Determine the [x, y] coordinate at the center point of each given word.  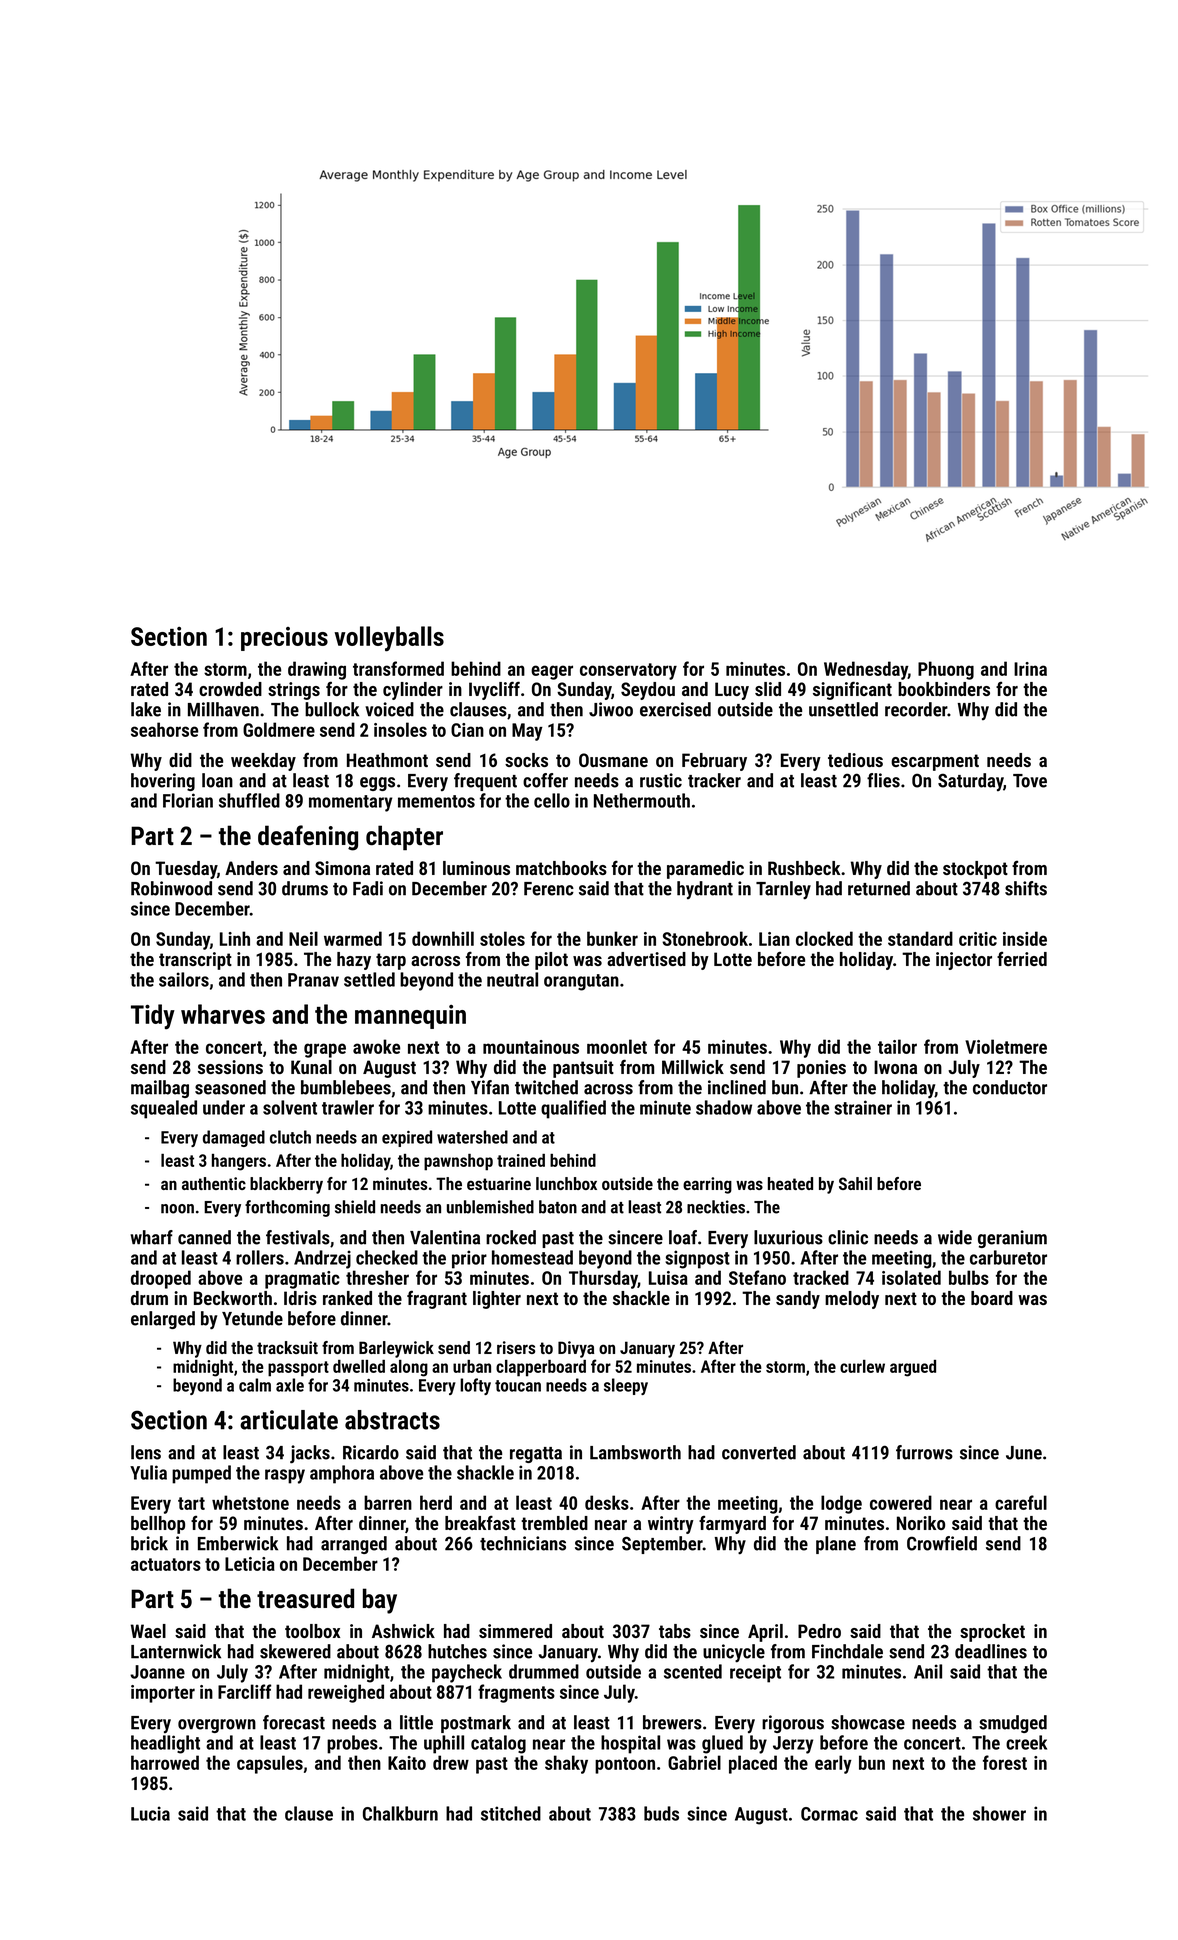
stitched [511, 1813]
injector [964, 961]
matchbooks [561, 868]
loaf [683, 1237]
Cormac [829, 1814]
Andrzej [322, 1259]
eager [552, 672]
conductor [1010, 1087]
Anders [251, 868]
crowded [230, 689]
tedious [855, 760]
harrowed [165, 1762]
